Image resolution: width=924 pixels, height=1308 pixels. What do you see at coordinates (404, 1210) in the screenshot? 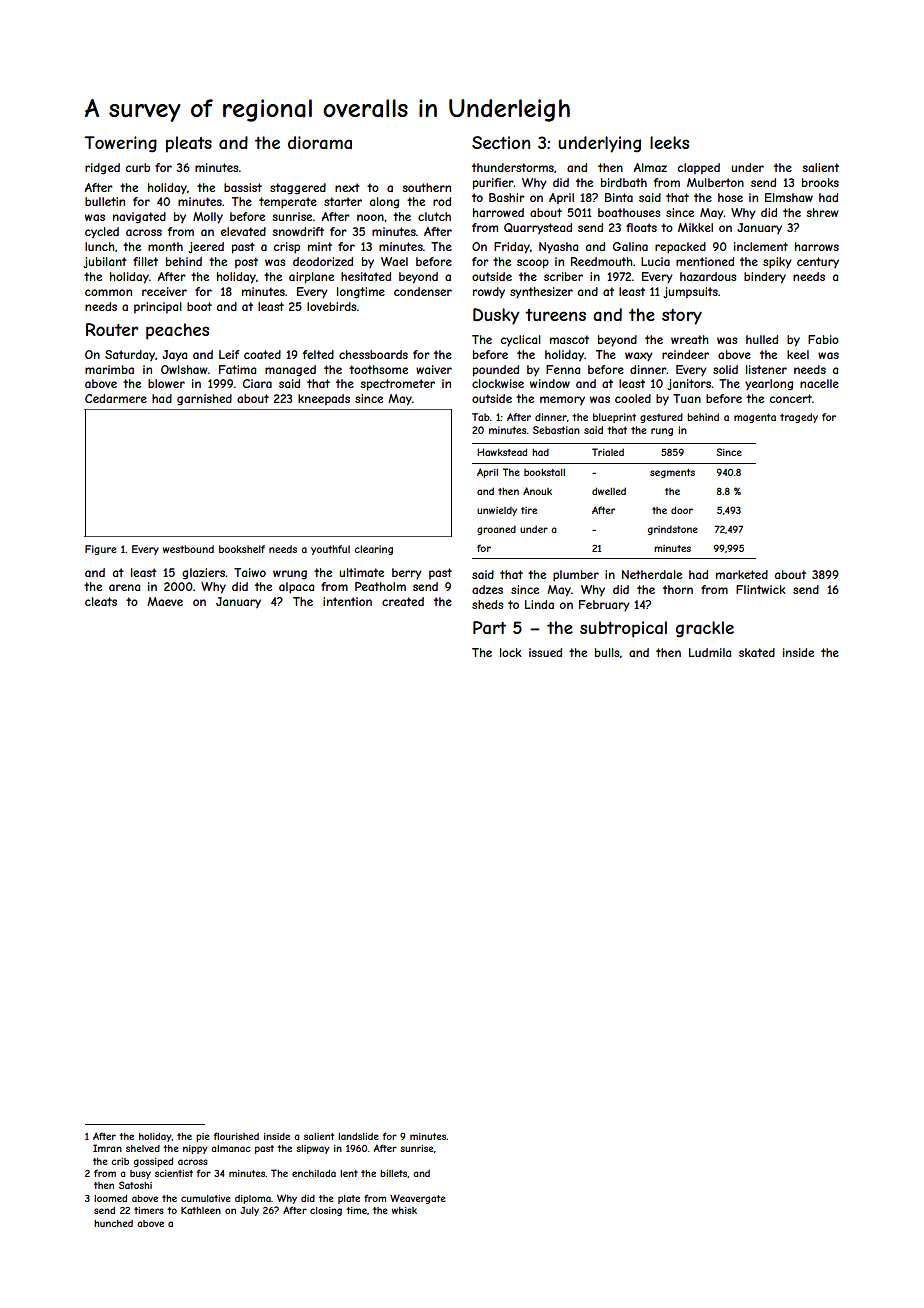
I see `whisk` at bounding box center [404, 1210].
